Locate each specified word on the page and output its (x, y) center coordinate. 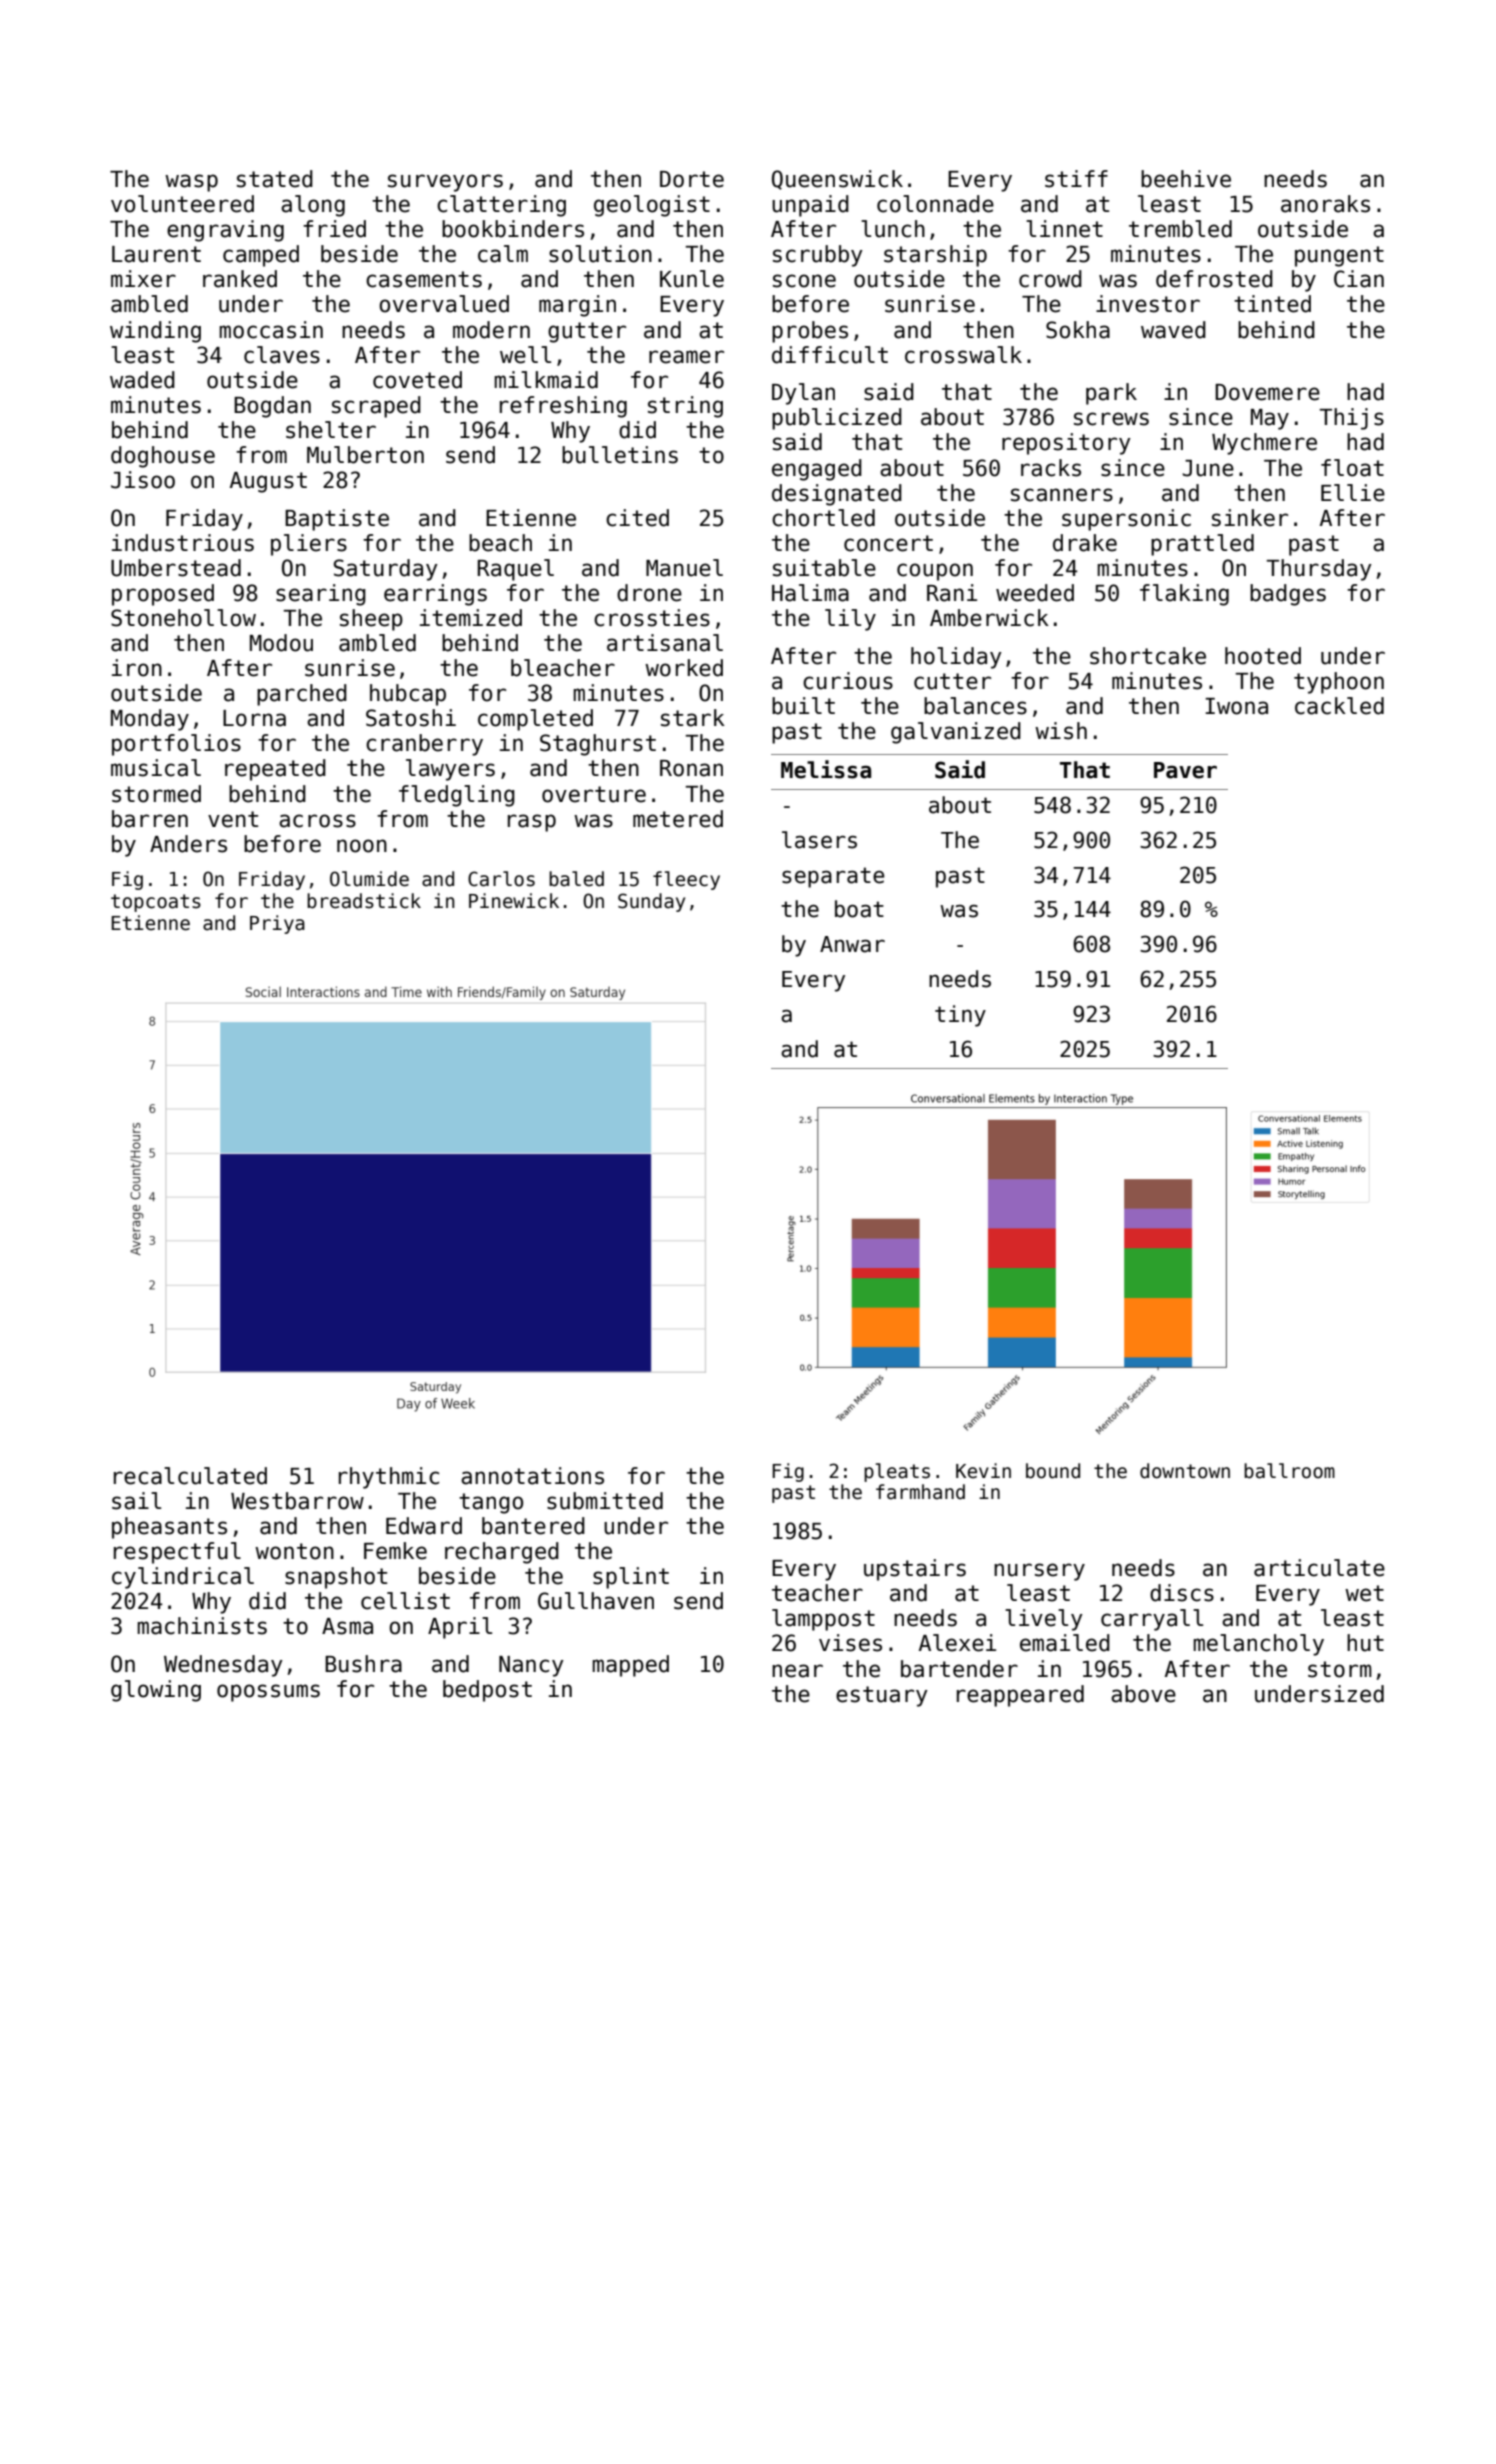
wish (1061, 731)
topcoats (156, 903)
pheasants (169, 1528)
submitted (605, 1501)
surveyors (445, 183)
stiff (1076, 179)
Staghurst (598, 745)
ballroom (1289, 1471)
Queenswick (837, 180)
